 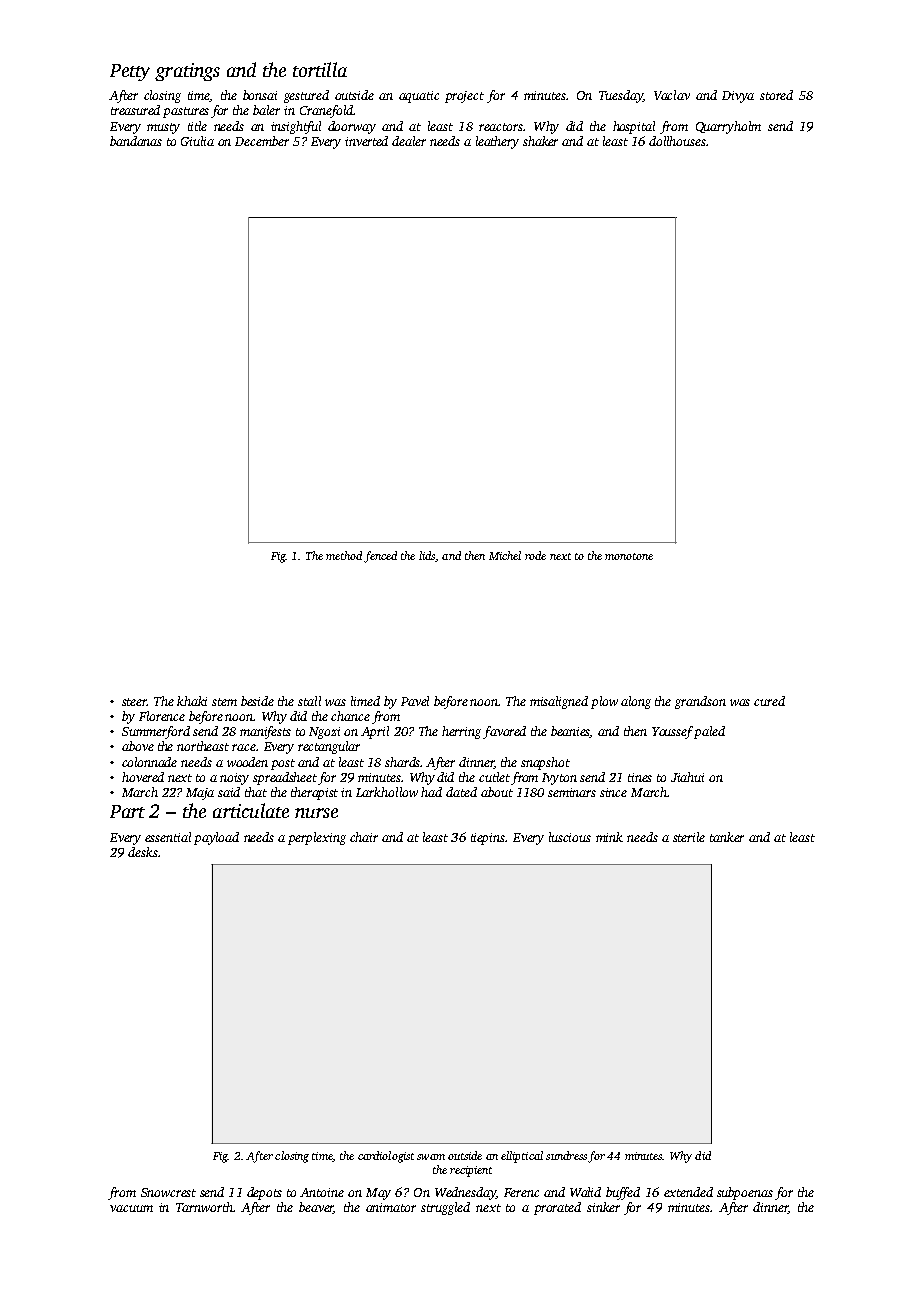 What do you see at coordinates (380, 557) in the image?
I see `fenced` at bounding box center [380, 557].
